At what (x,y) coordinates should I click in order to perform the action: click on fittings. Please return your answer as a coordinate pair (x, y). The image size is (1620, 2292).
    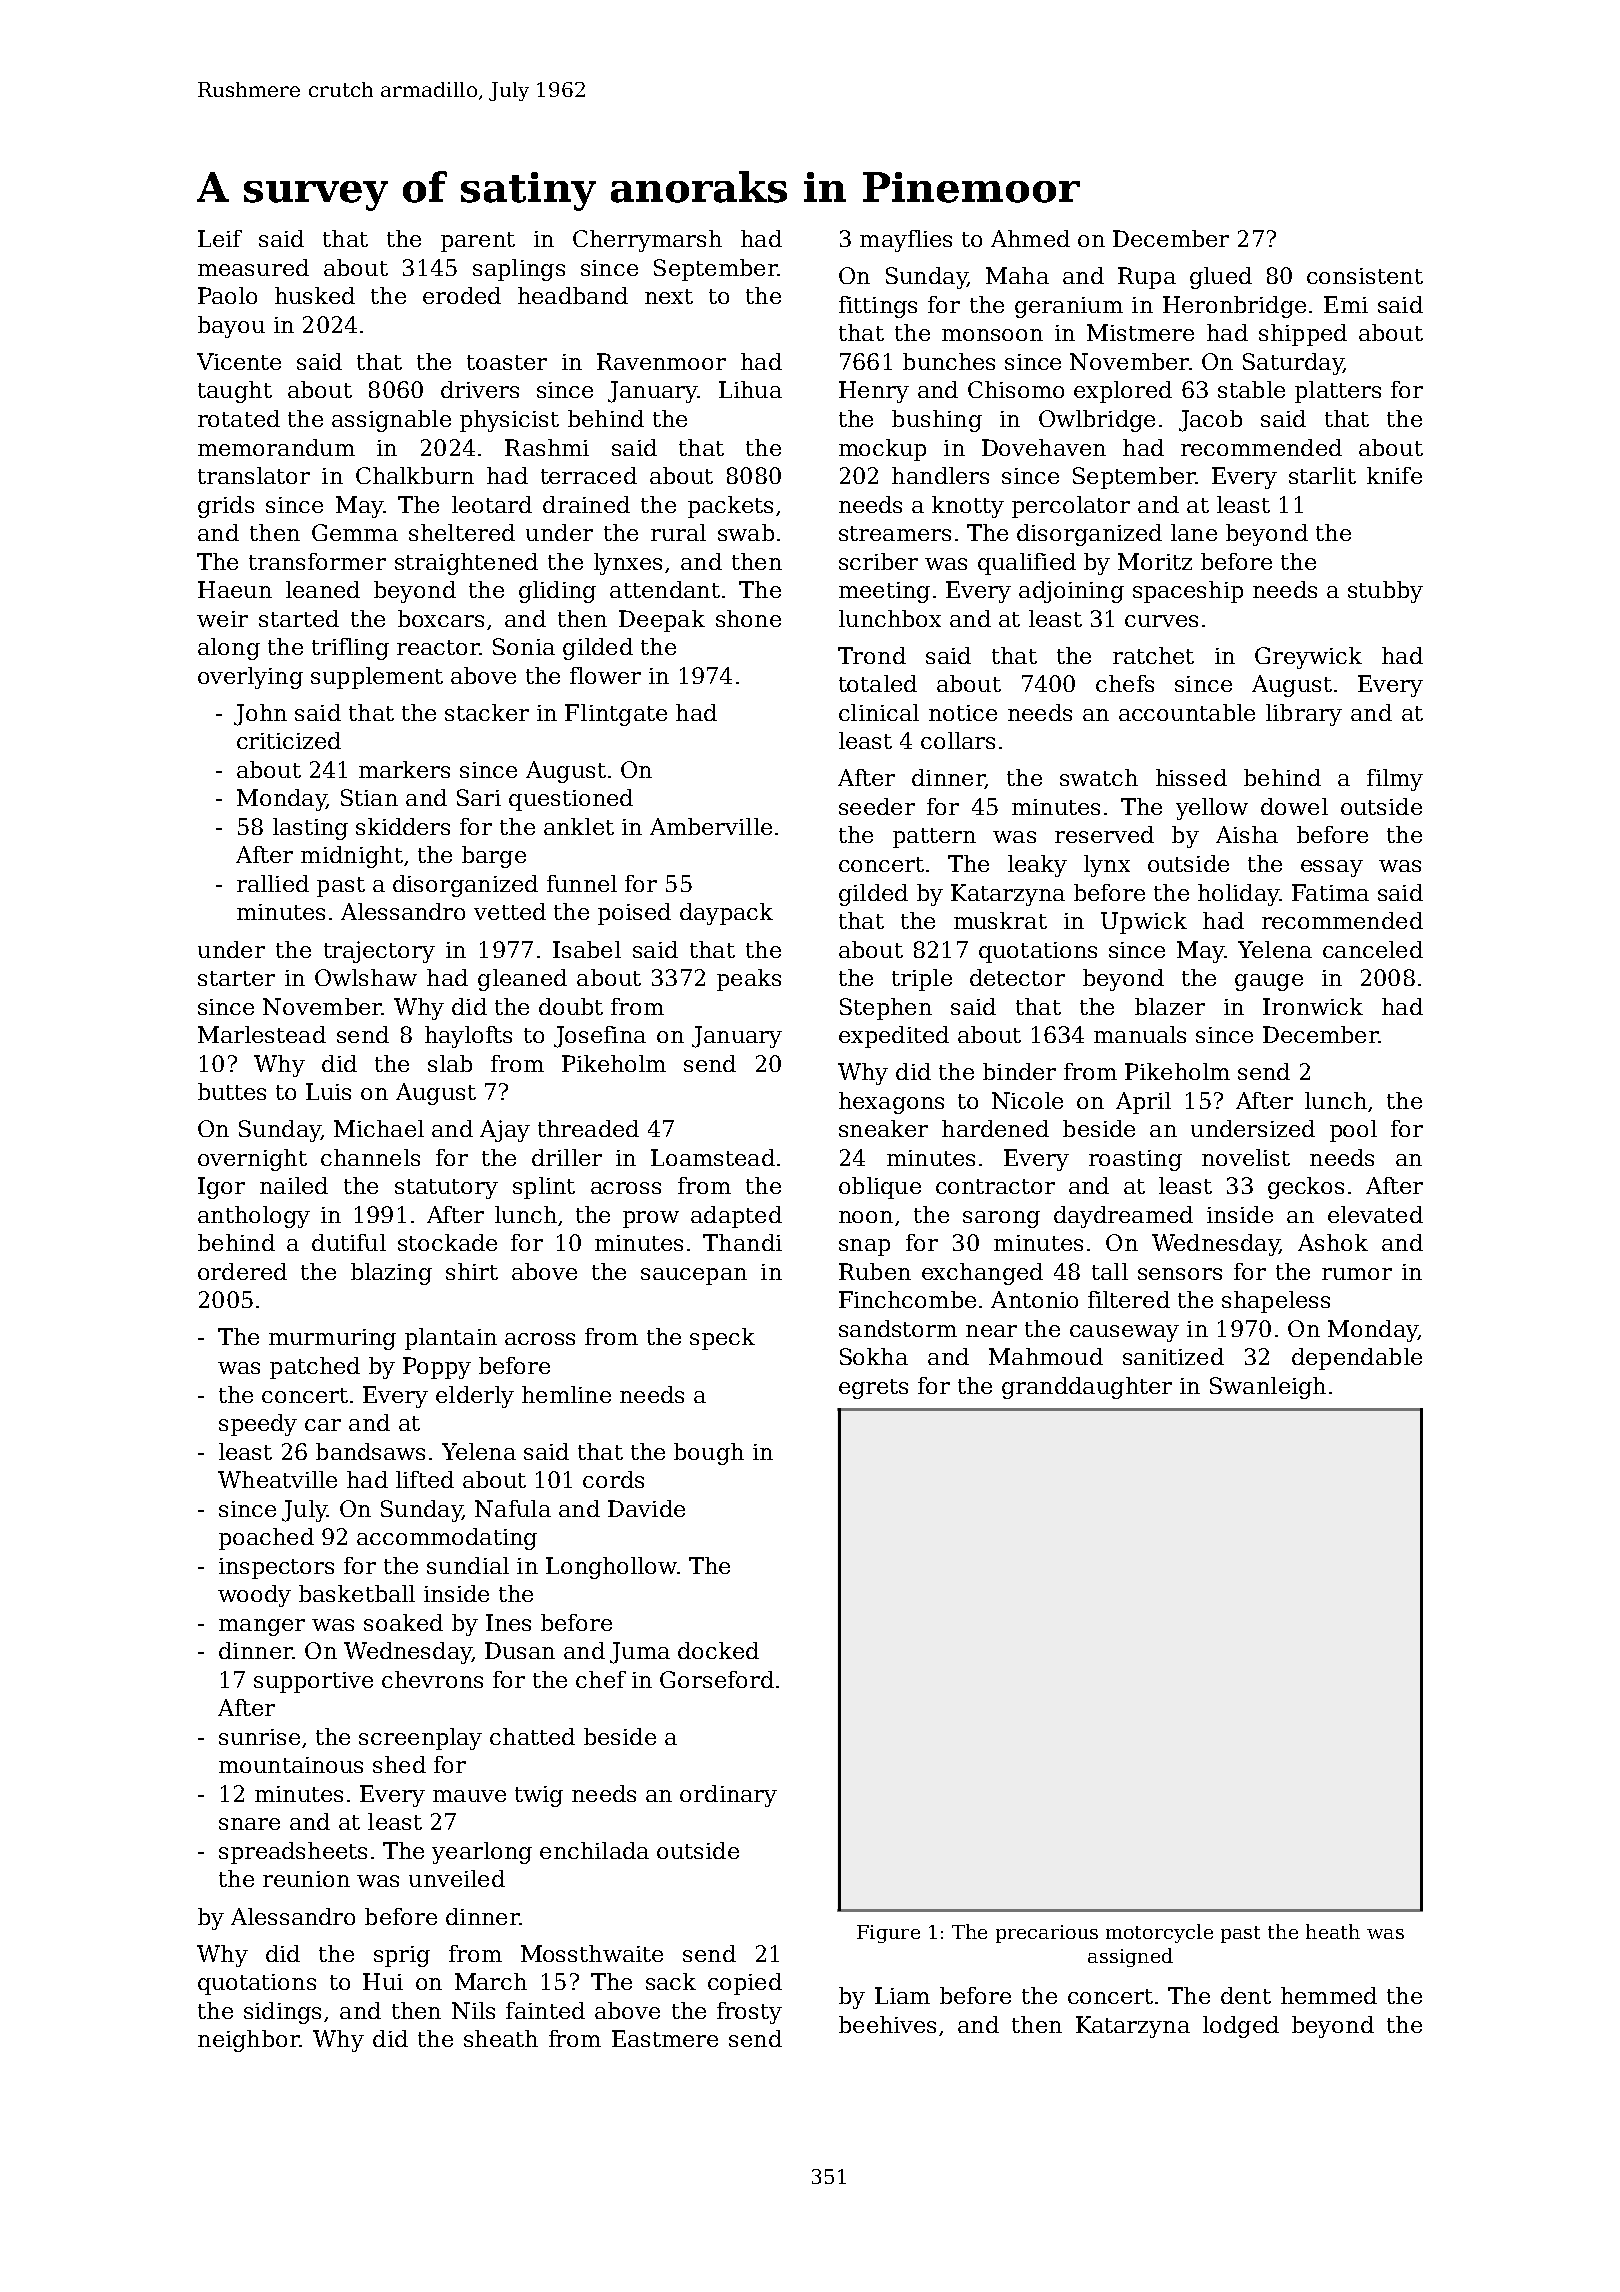
    Looking at the image, I should click on (878, 307).
